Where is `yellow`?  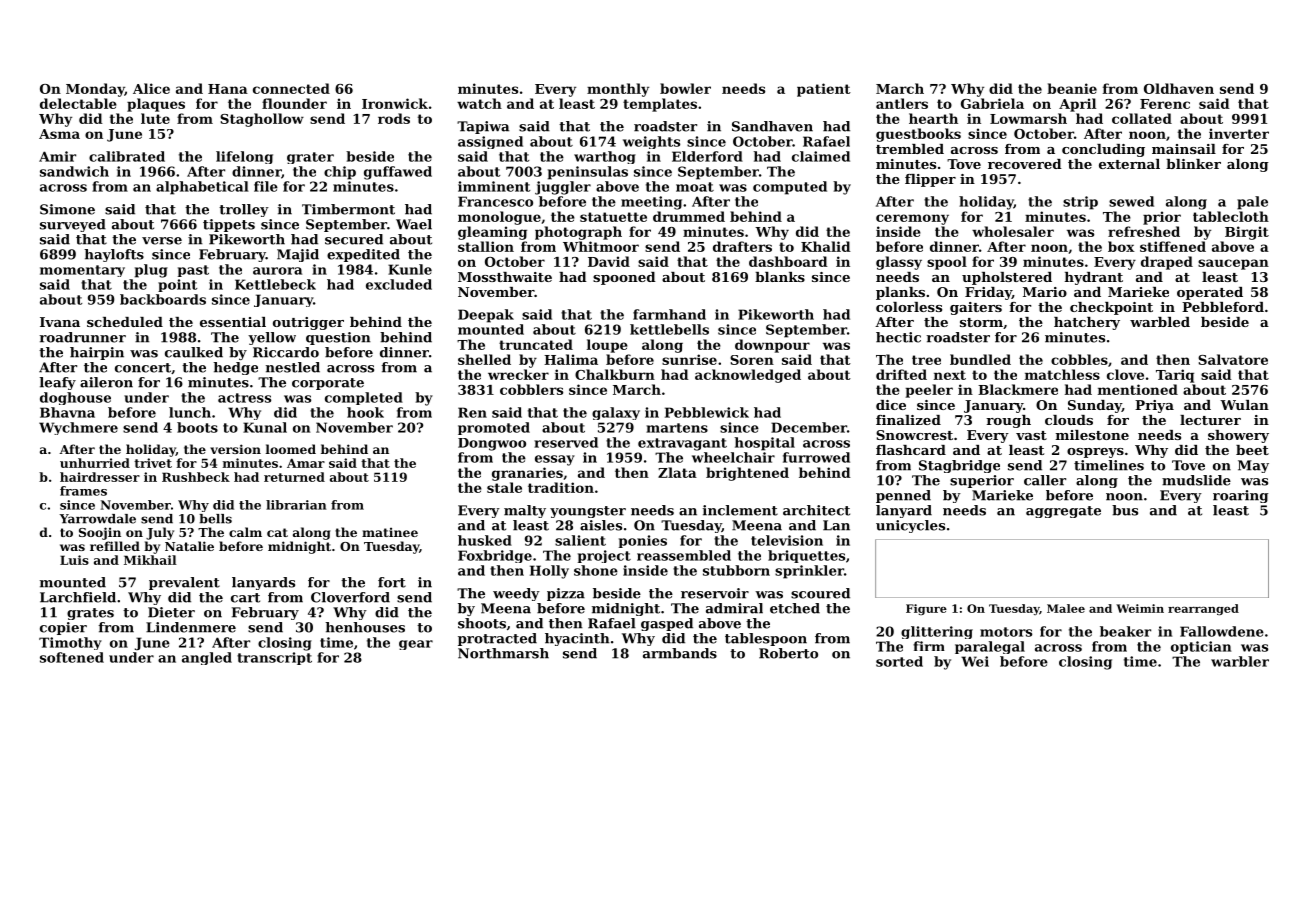 yellow is located at coordinates (272, 338).
